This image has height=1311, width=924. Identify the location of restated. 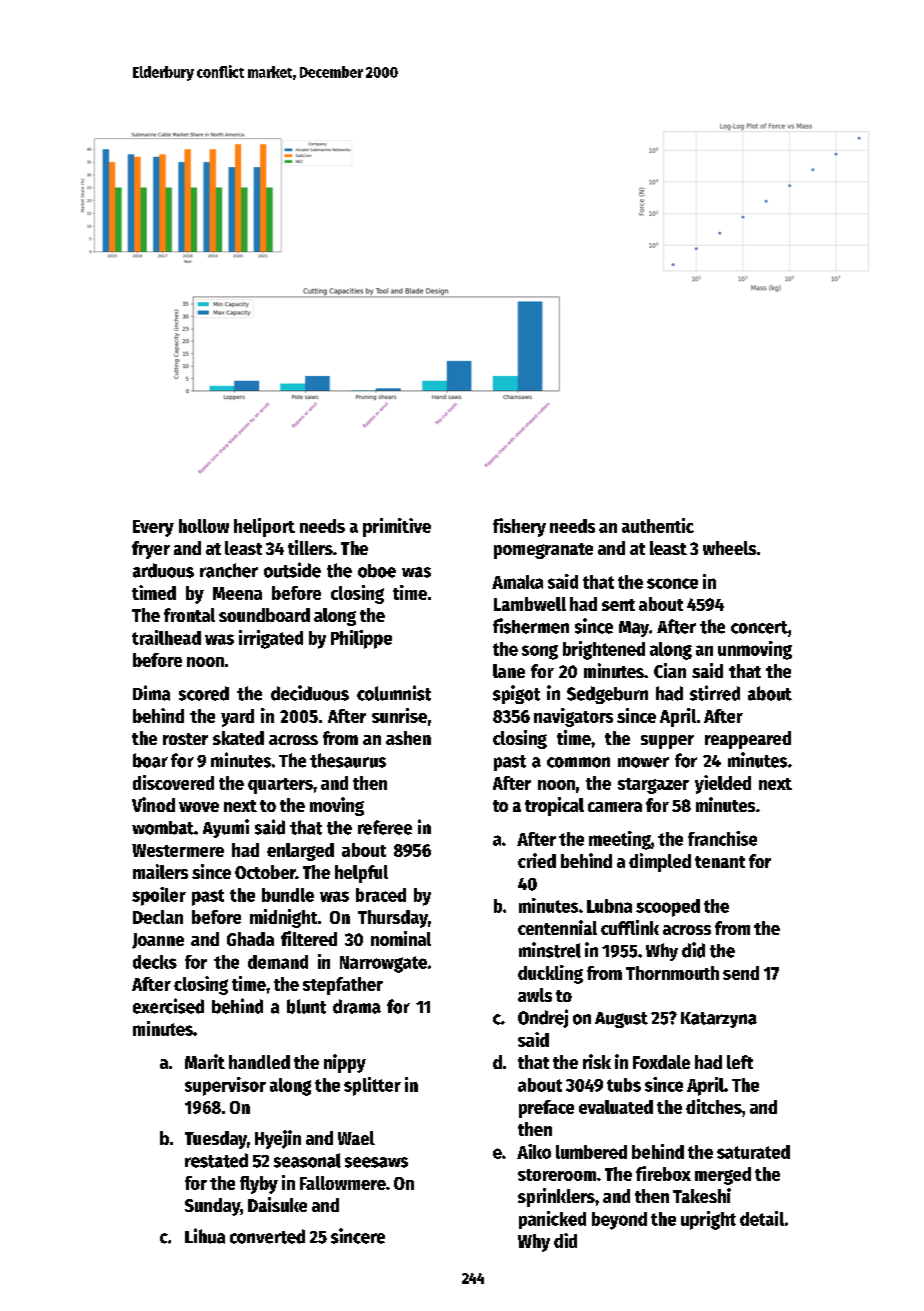
(216, 1160).
